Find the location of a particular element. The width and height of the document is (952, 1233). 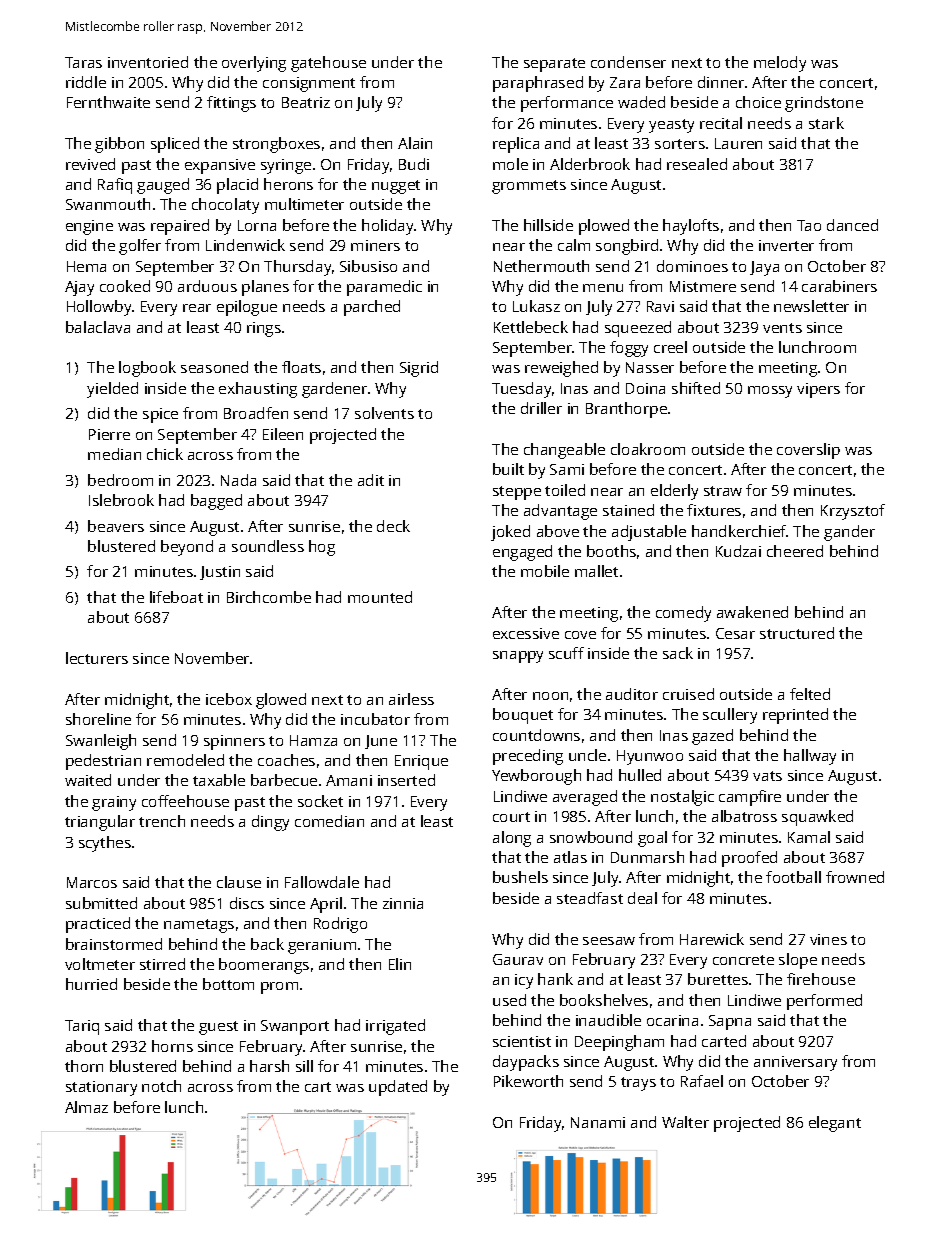

noon is located at coordinates (550, 696).
